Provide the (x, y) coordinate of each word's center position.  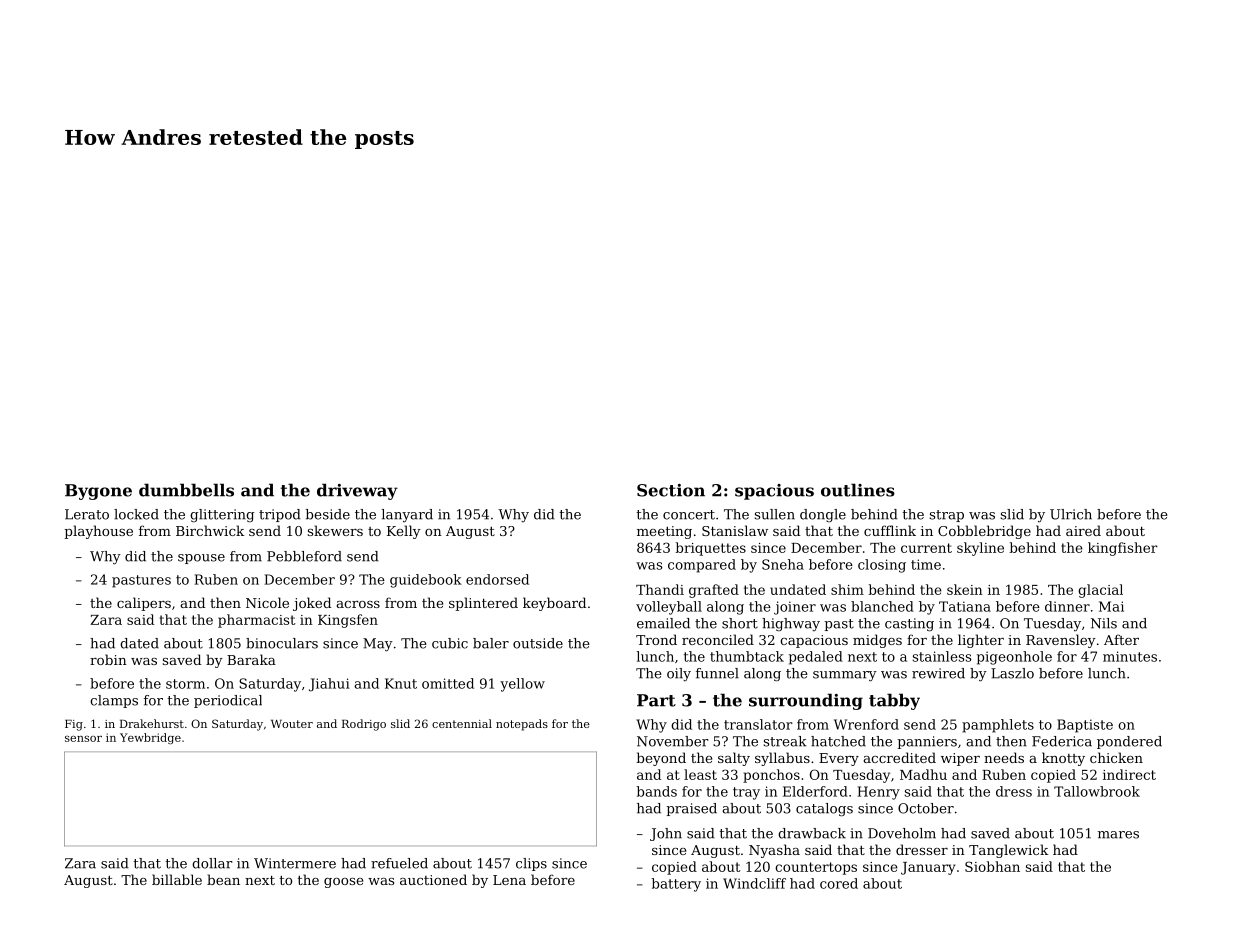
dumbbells (186, 490)
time (926, 564)
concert (689, 515)
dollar (212, 863)
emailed (663, 623)
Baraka (251, 659)
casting (909, 625)
